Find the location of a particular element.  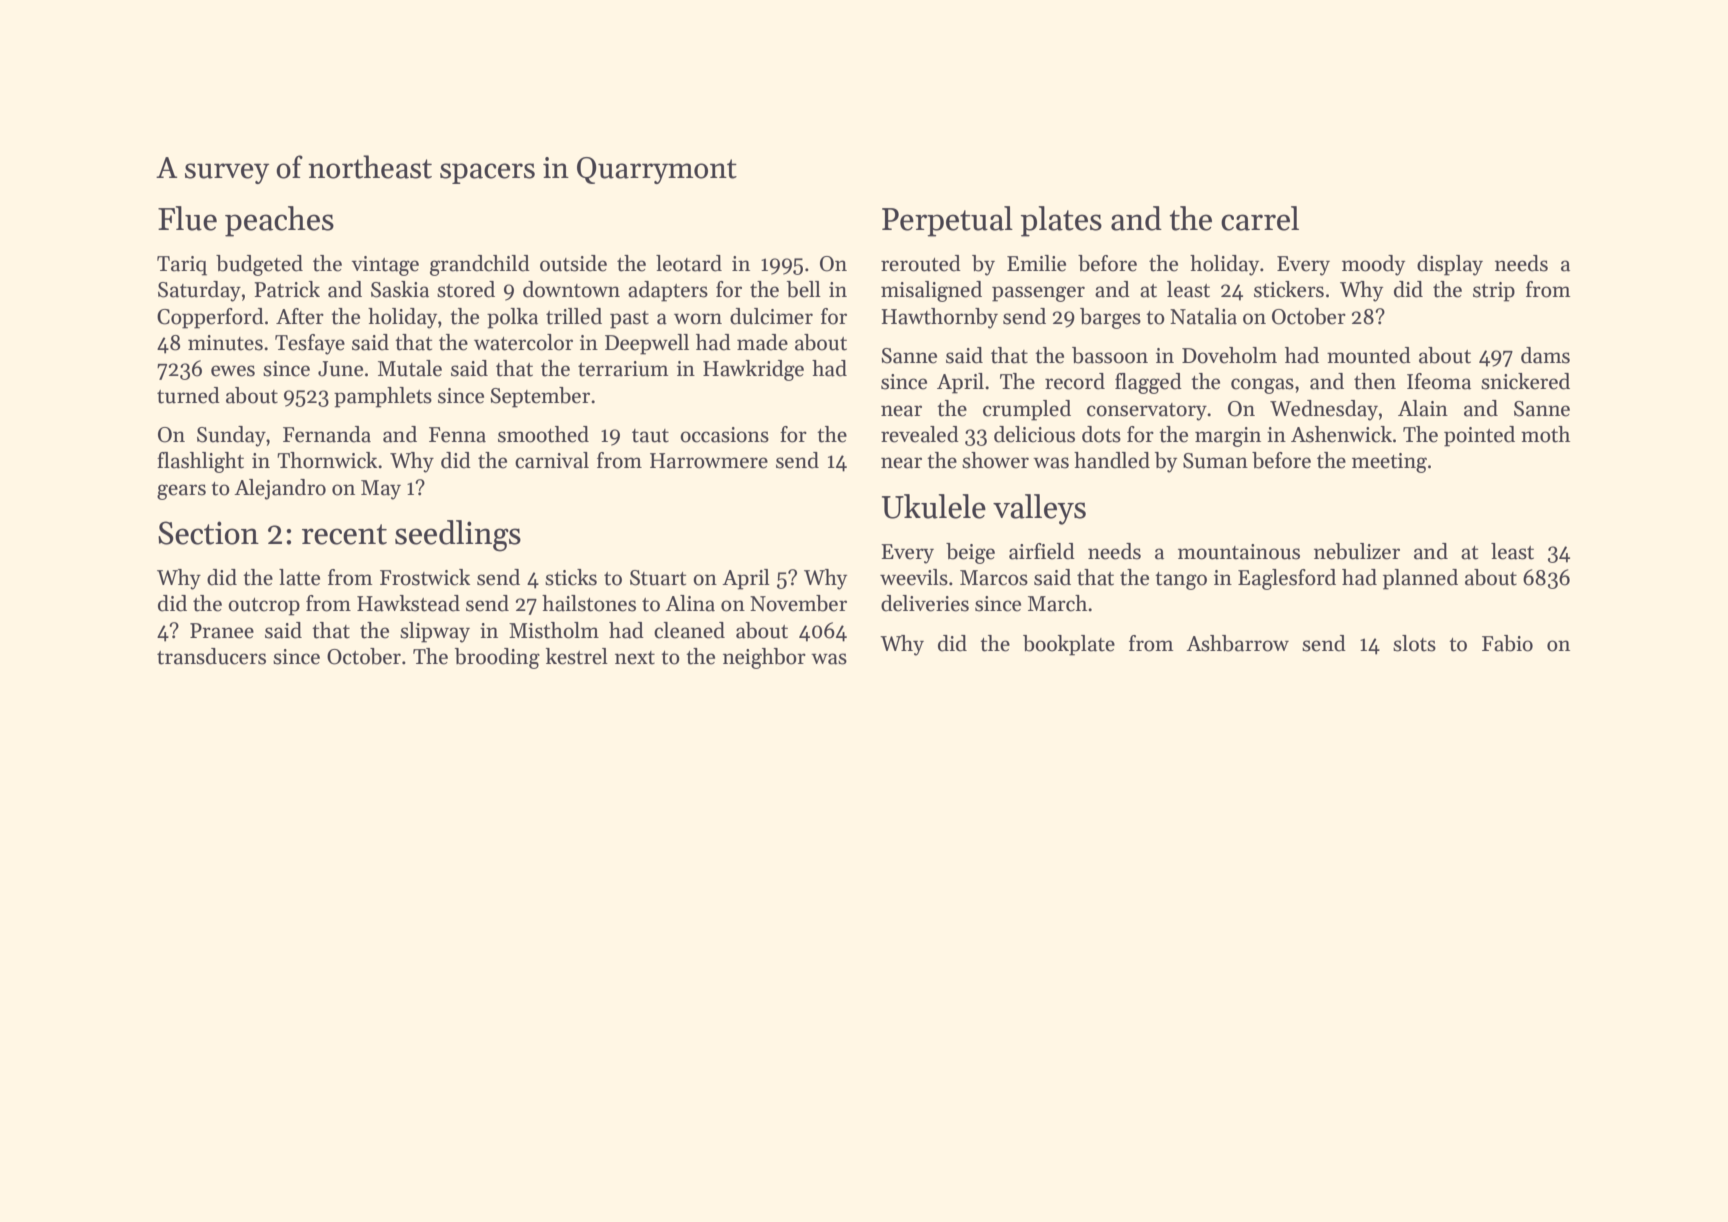

May is located at coordinates (381, 490).
